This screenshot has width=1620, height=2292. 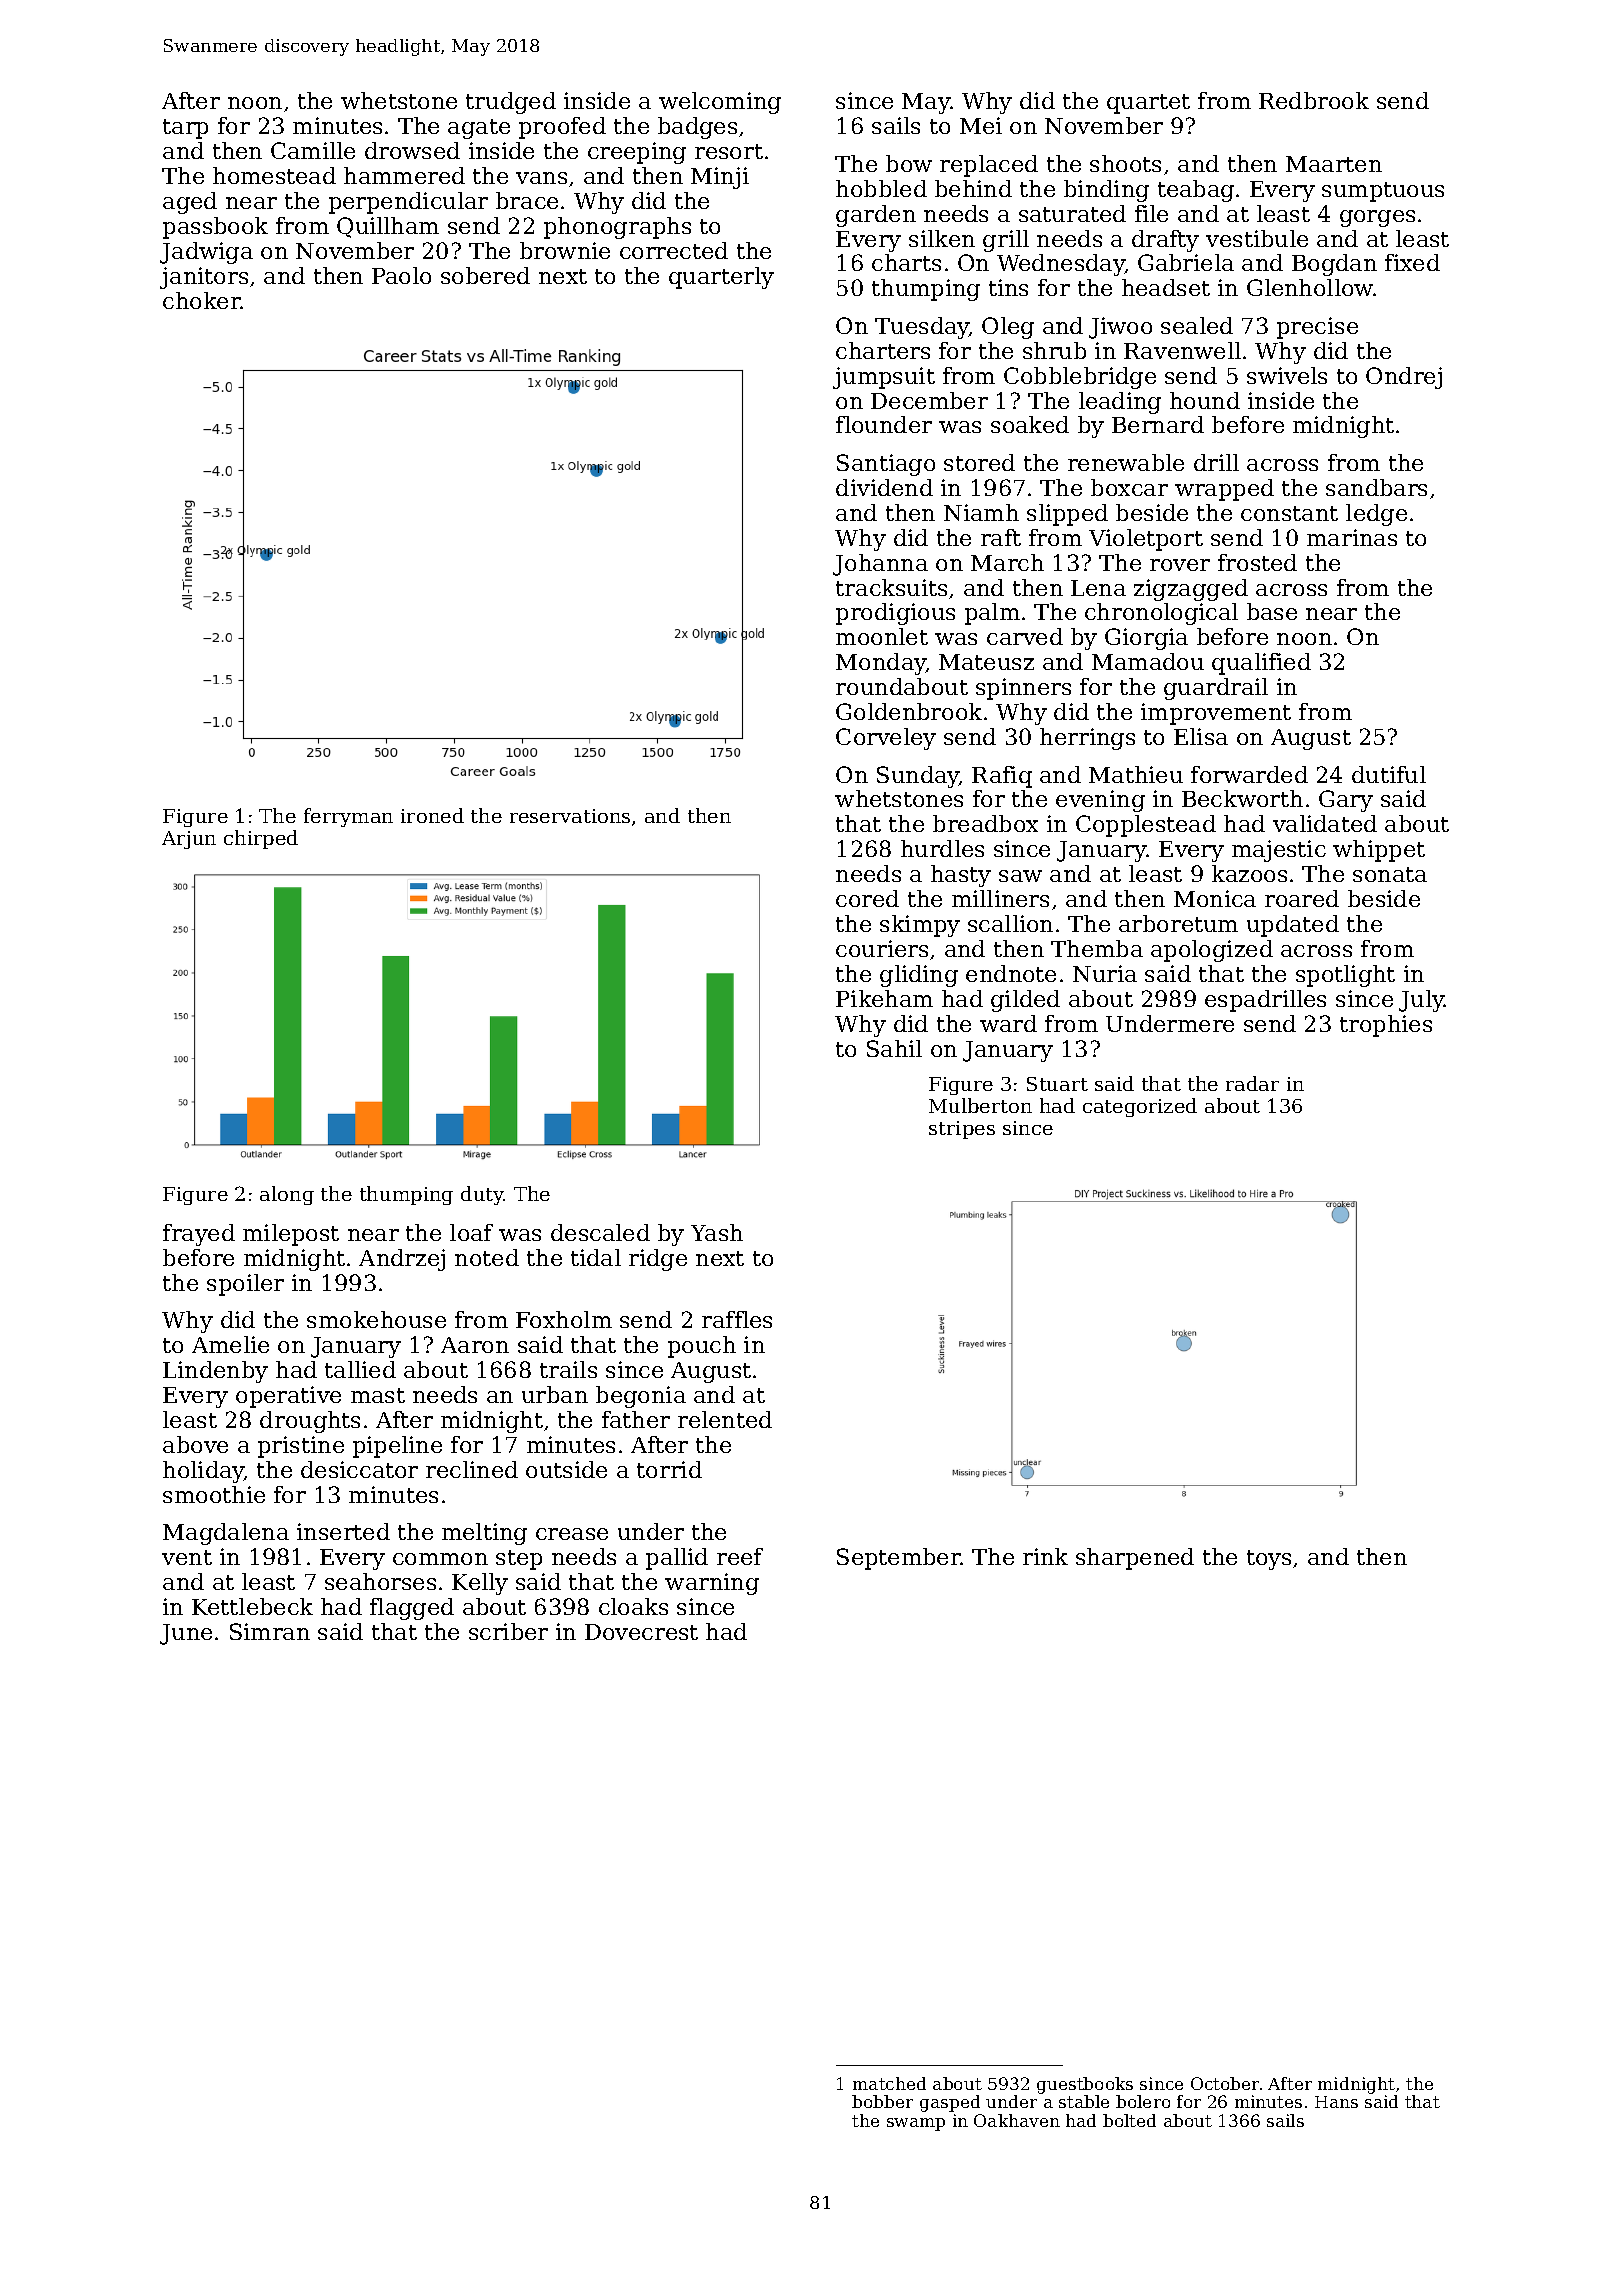 I want to click on dutiful, so click(x=1389, y=774).
